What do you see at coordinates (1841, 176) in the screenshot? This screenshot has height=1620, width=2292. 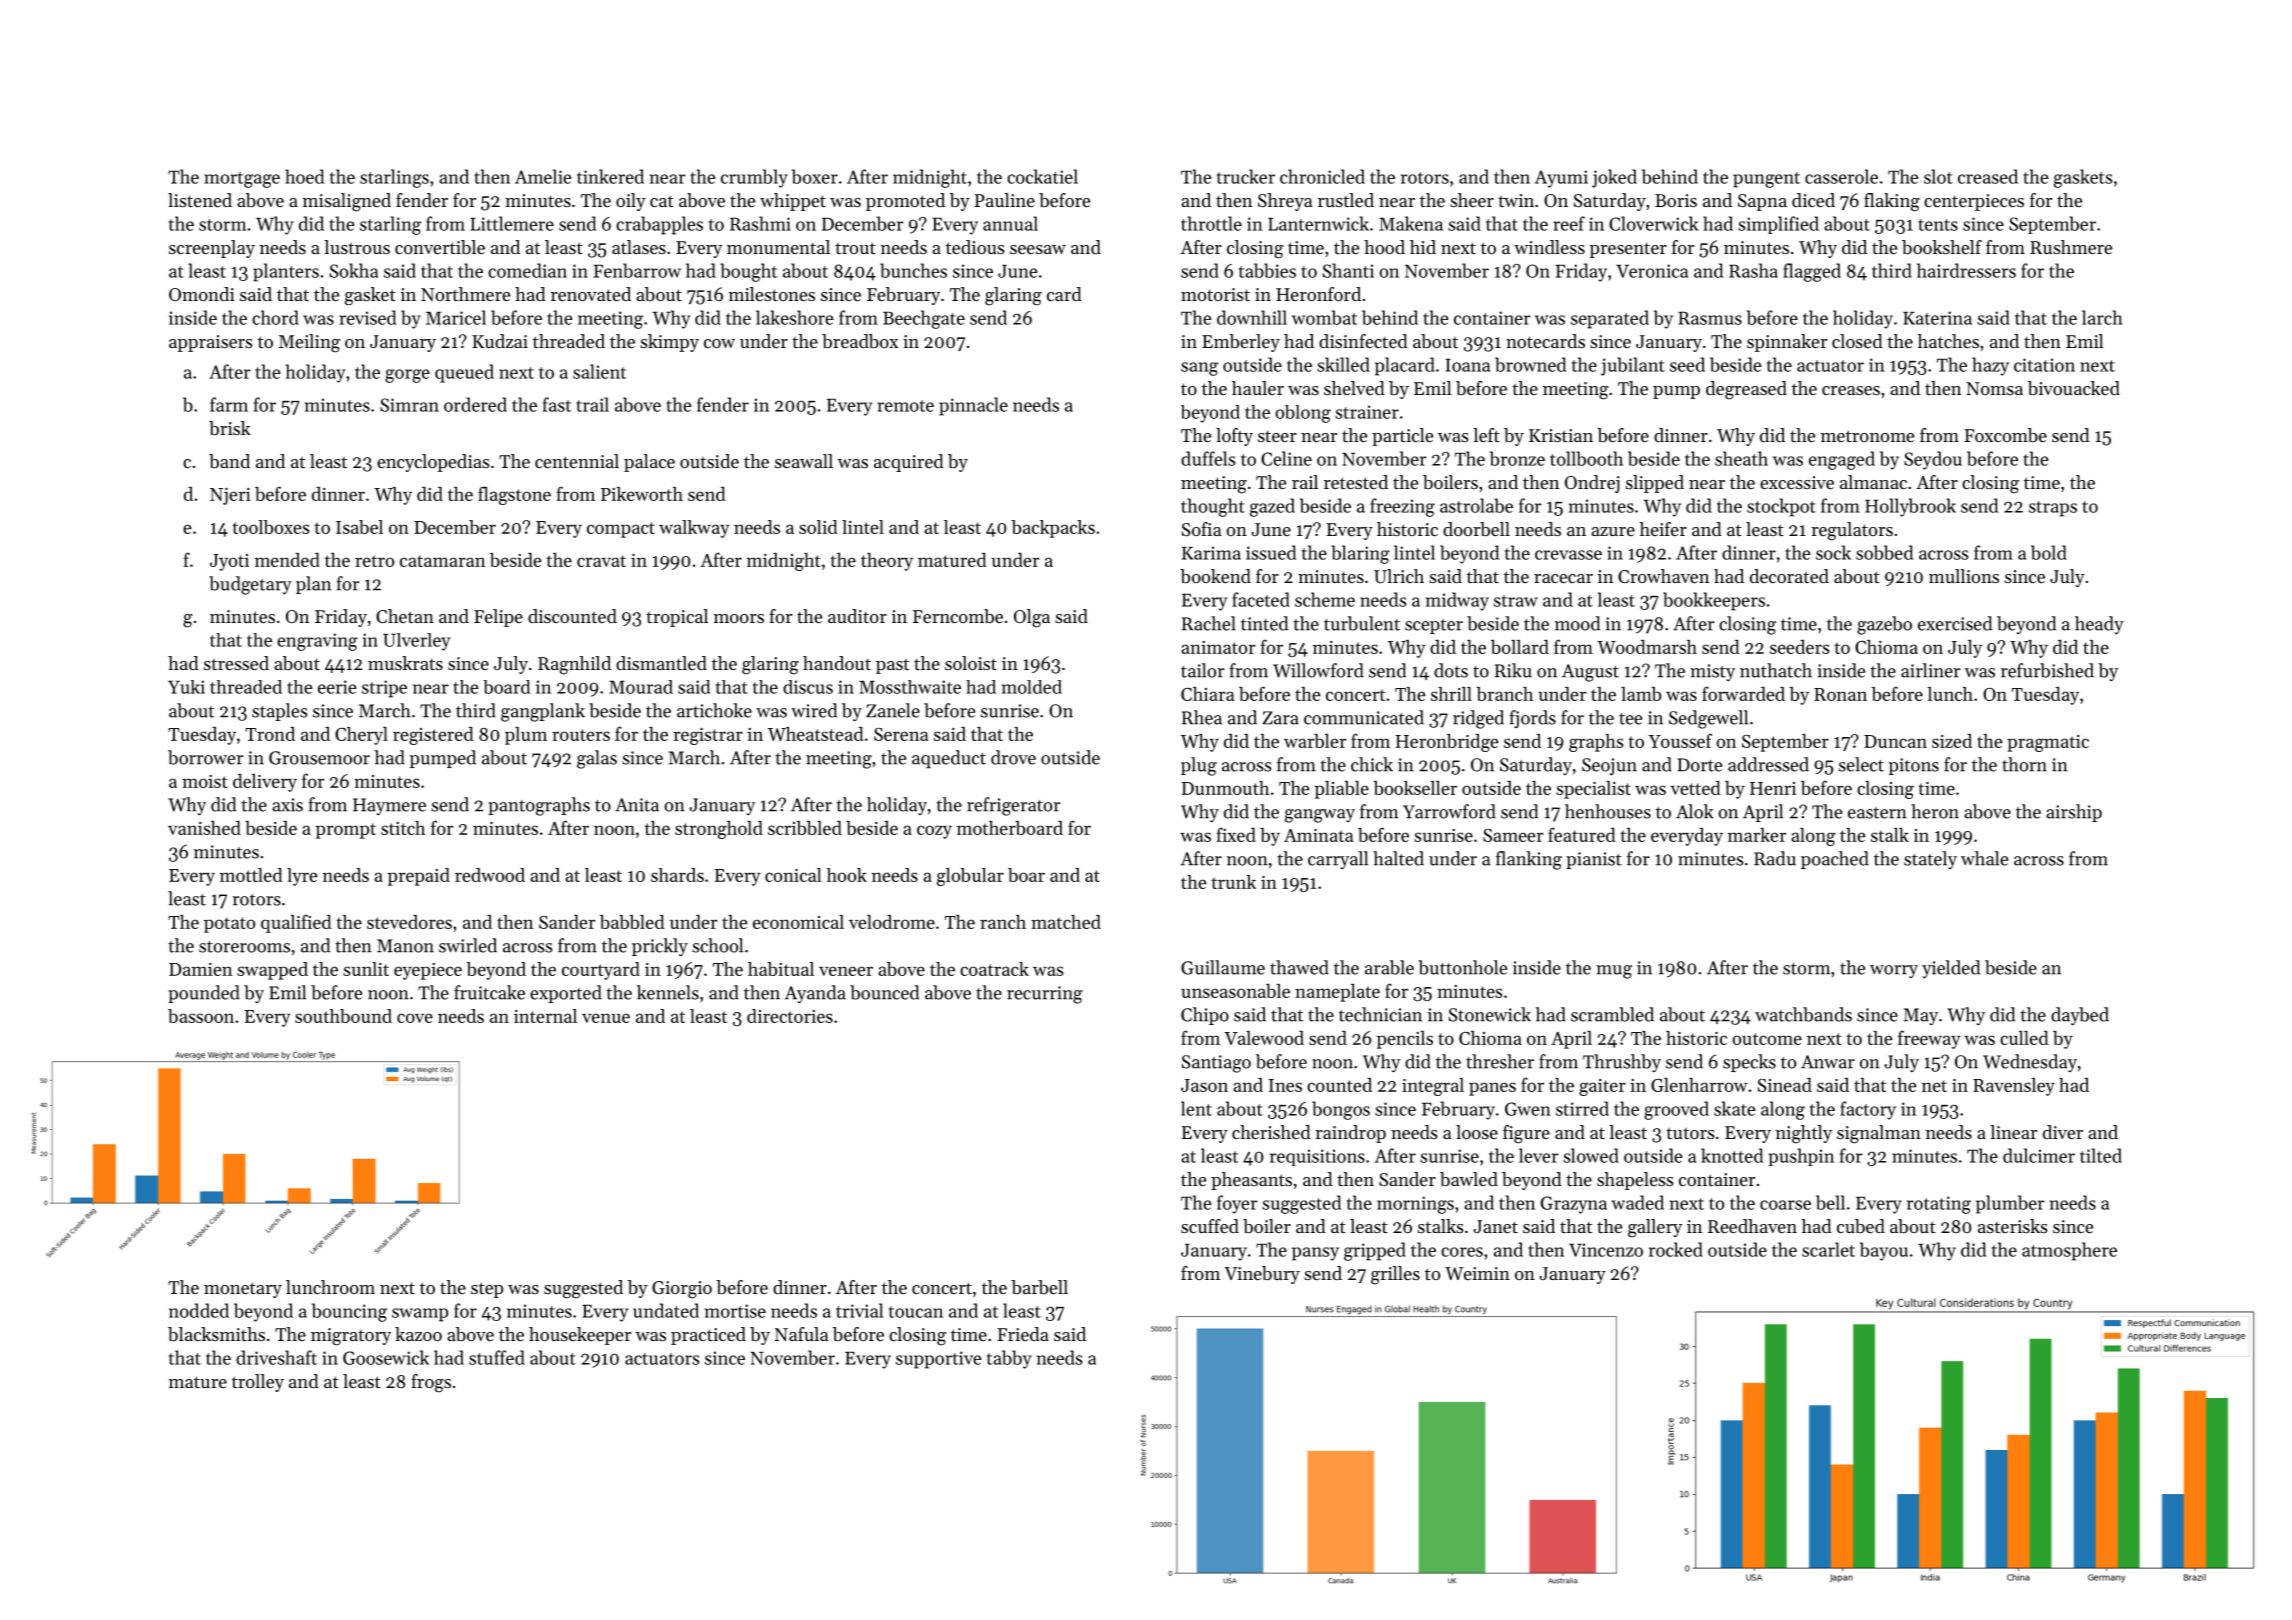 I see `casserole` at bounding box center [1841, 176].
